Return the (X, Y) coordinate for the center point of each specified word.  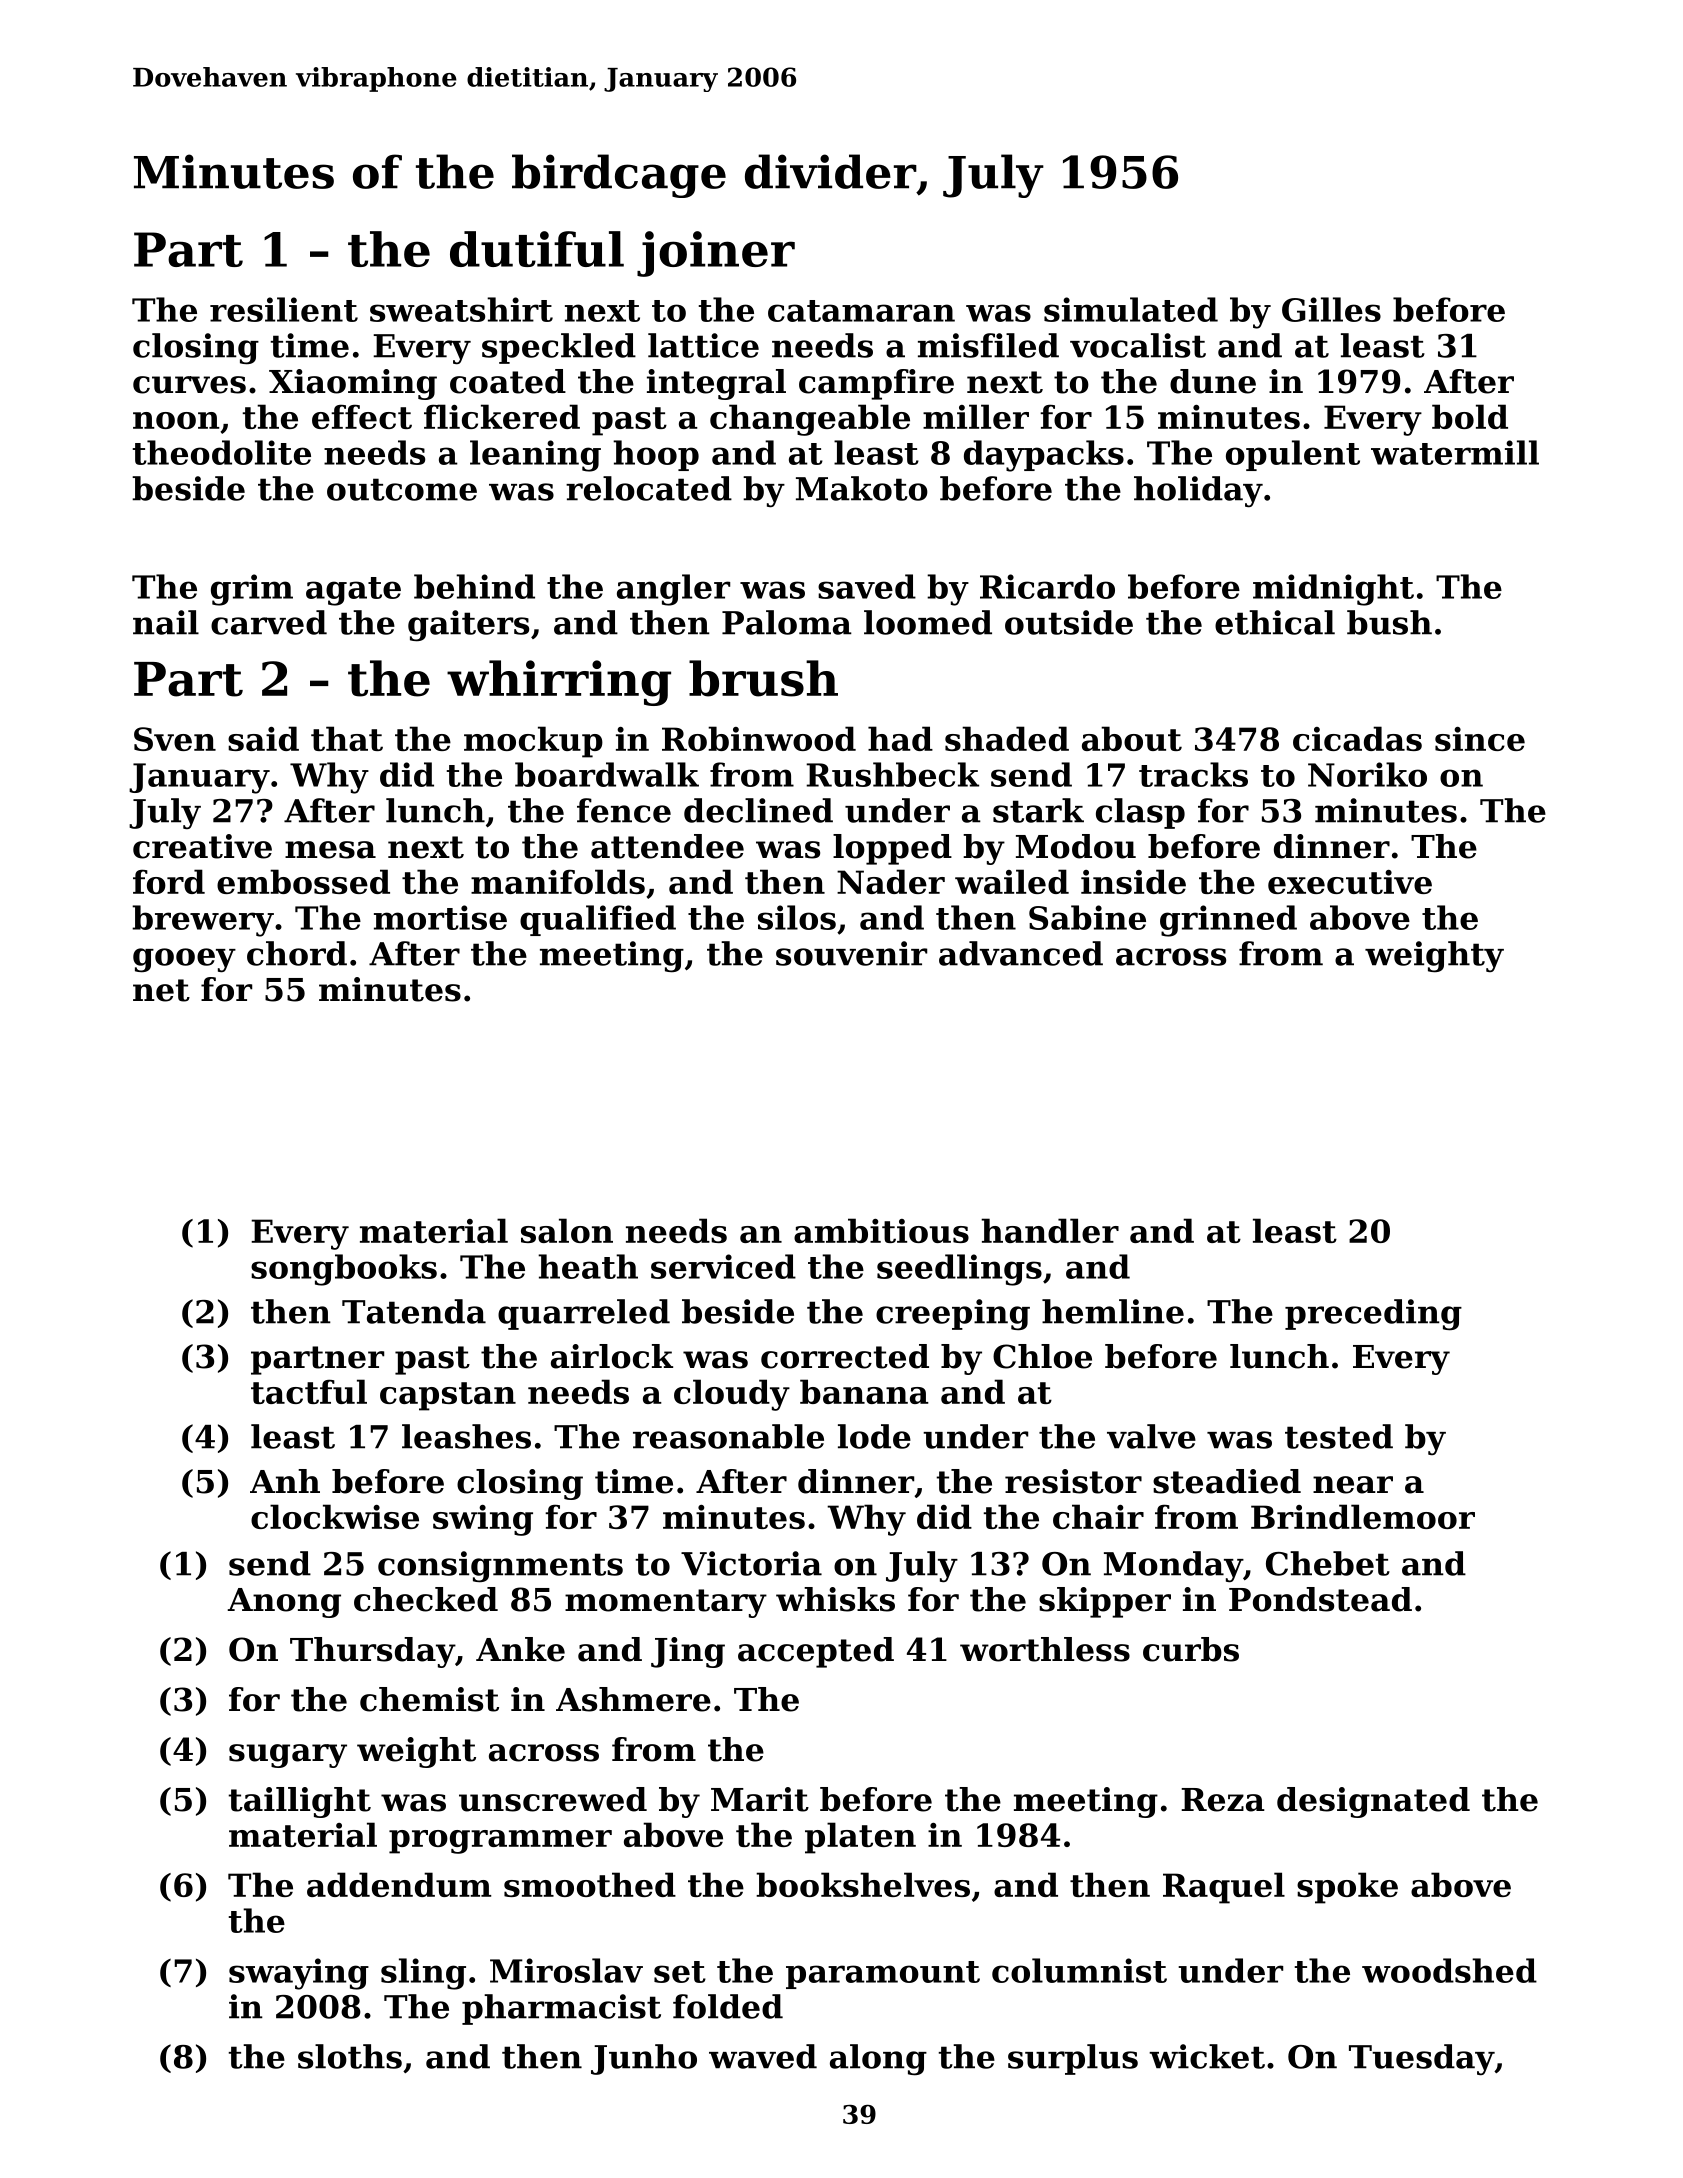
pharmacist (561, 2009)
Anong (284, 1603)
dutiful (537, 249)
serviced (723, 1266)
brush (763, 678)
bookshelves (863, 1884)
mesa (330, 850)
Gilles (1331, 309)
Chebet (1328, 1563)
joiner (716, 254)
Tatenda (414, 1311)
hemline (1113, 1311)
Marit (760, 1799)
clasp (1140, 813)
